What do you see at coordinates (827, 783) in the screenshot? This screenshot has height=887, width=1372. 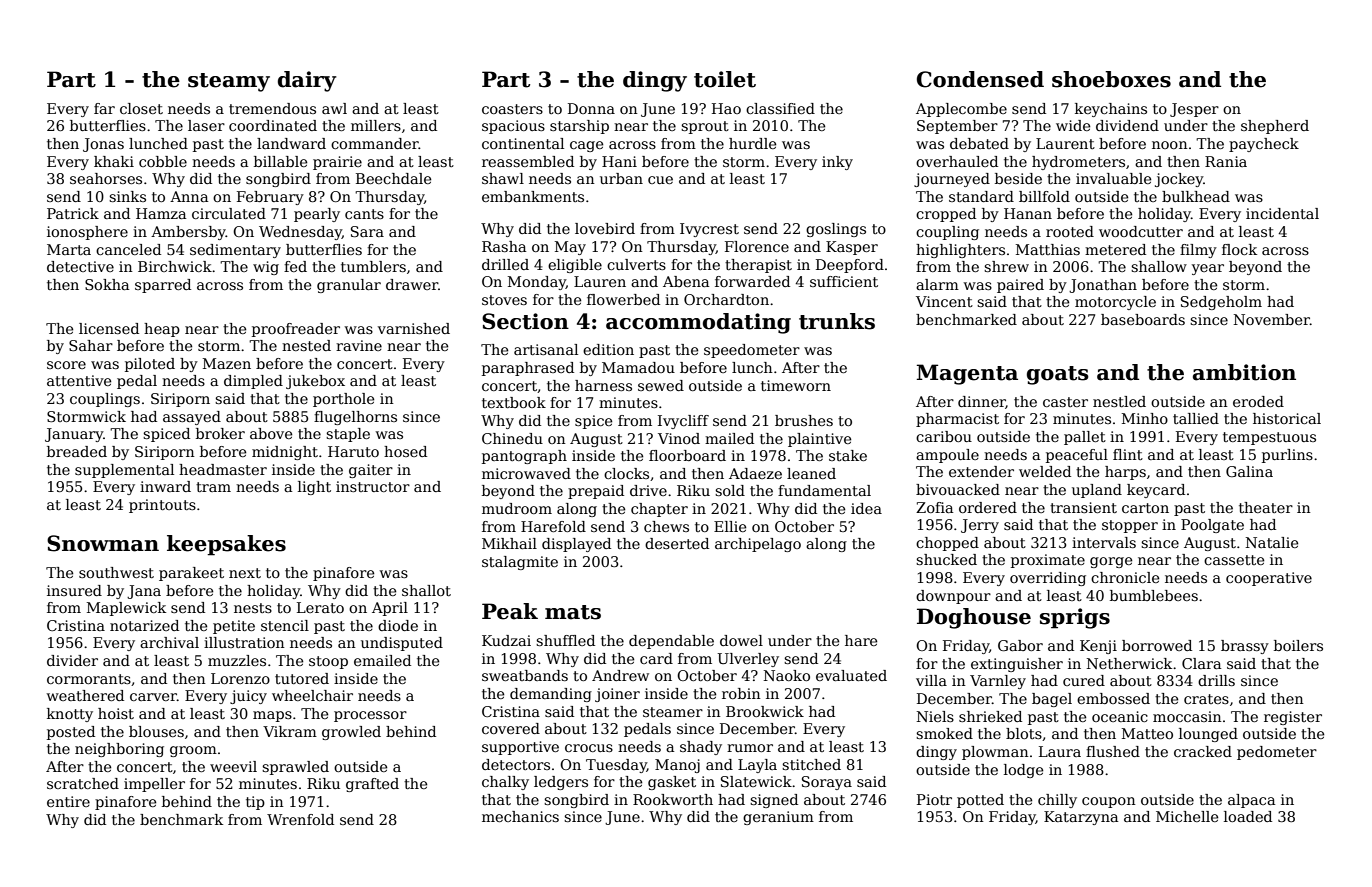 I see `Soraya` at bounding box center [827, 783].
